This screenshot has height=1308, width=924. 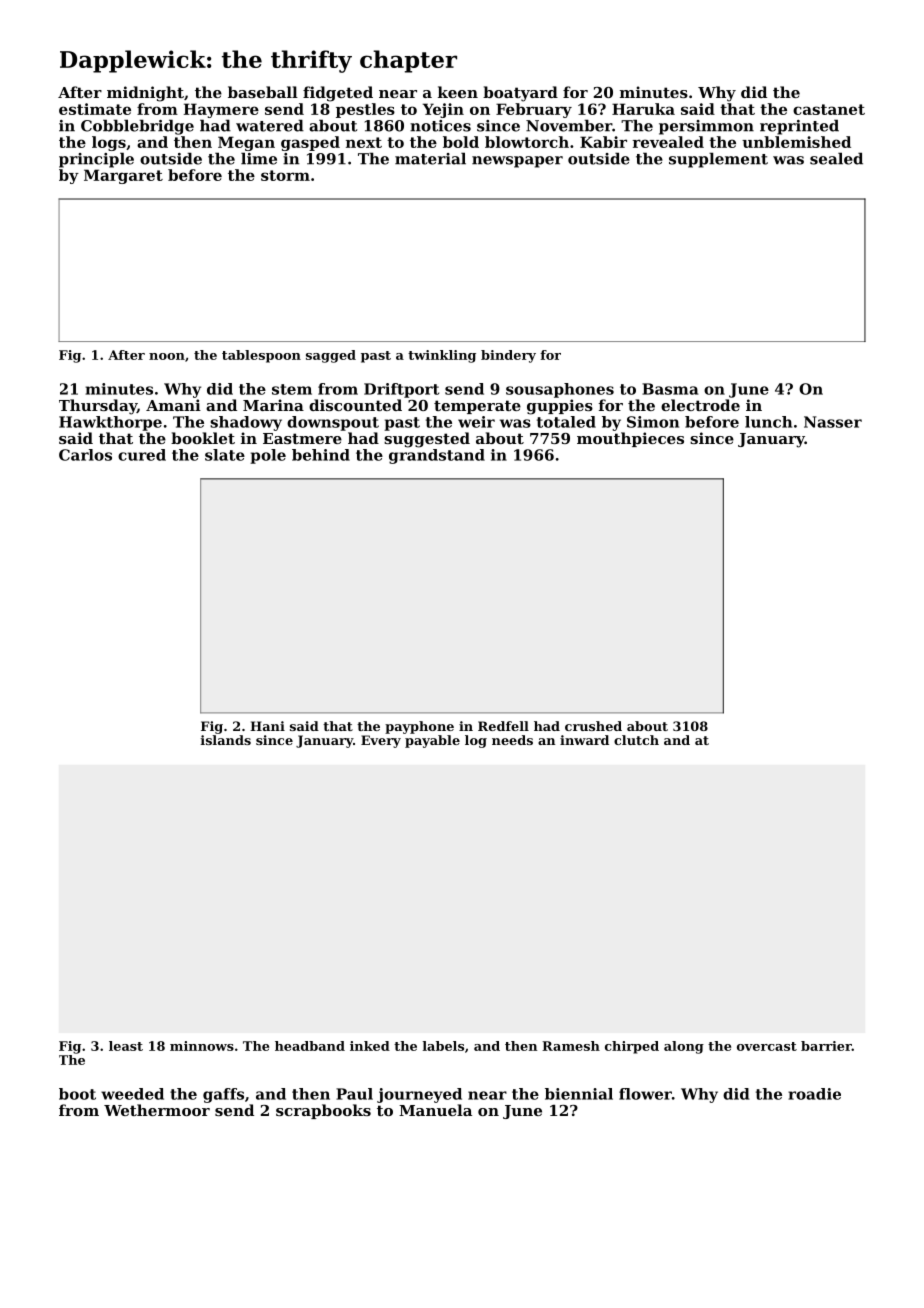 I want to click on twinkling, so click(x=442, y=356).
